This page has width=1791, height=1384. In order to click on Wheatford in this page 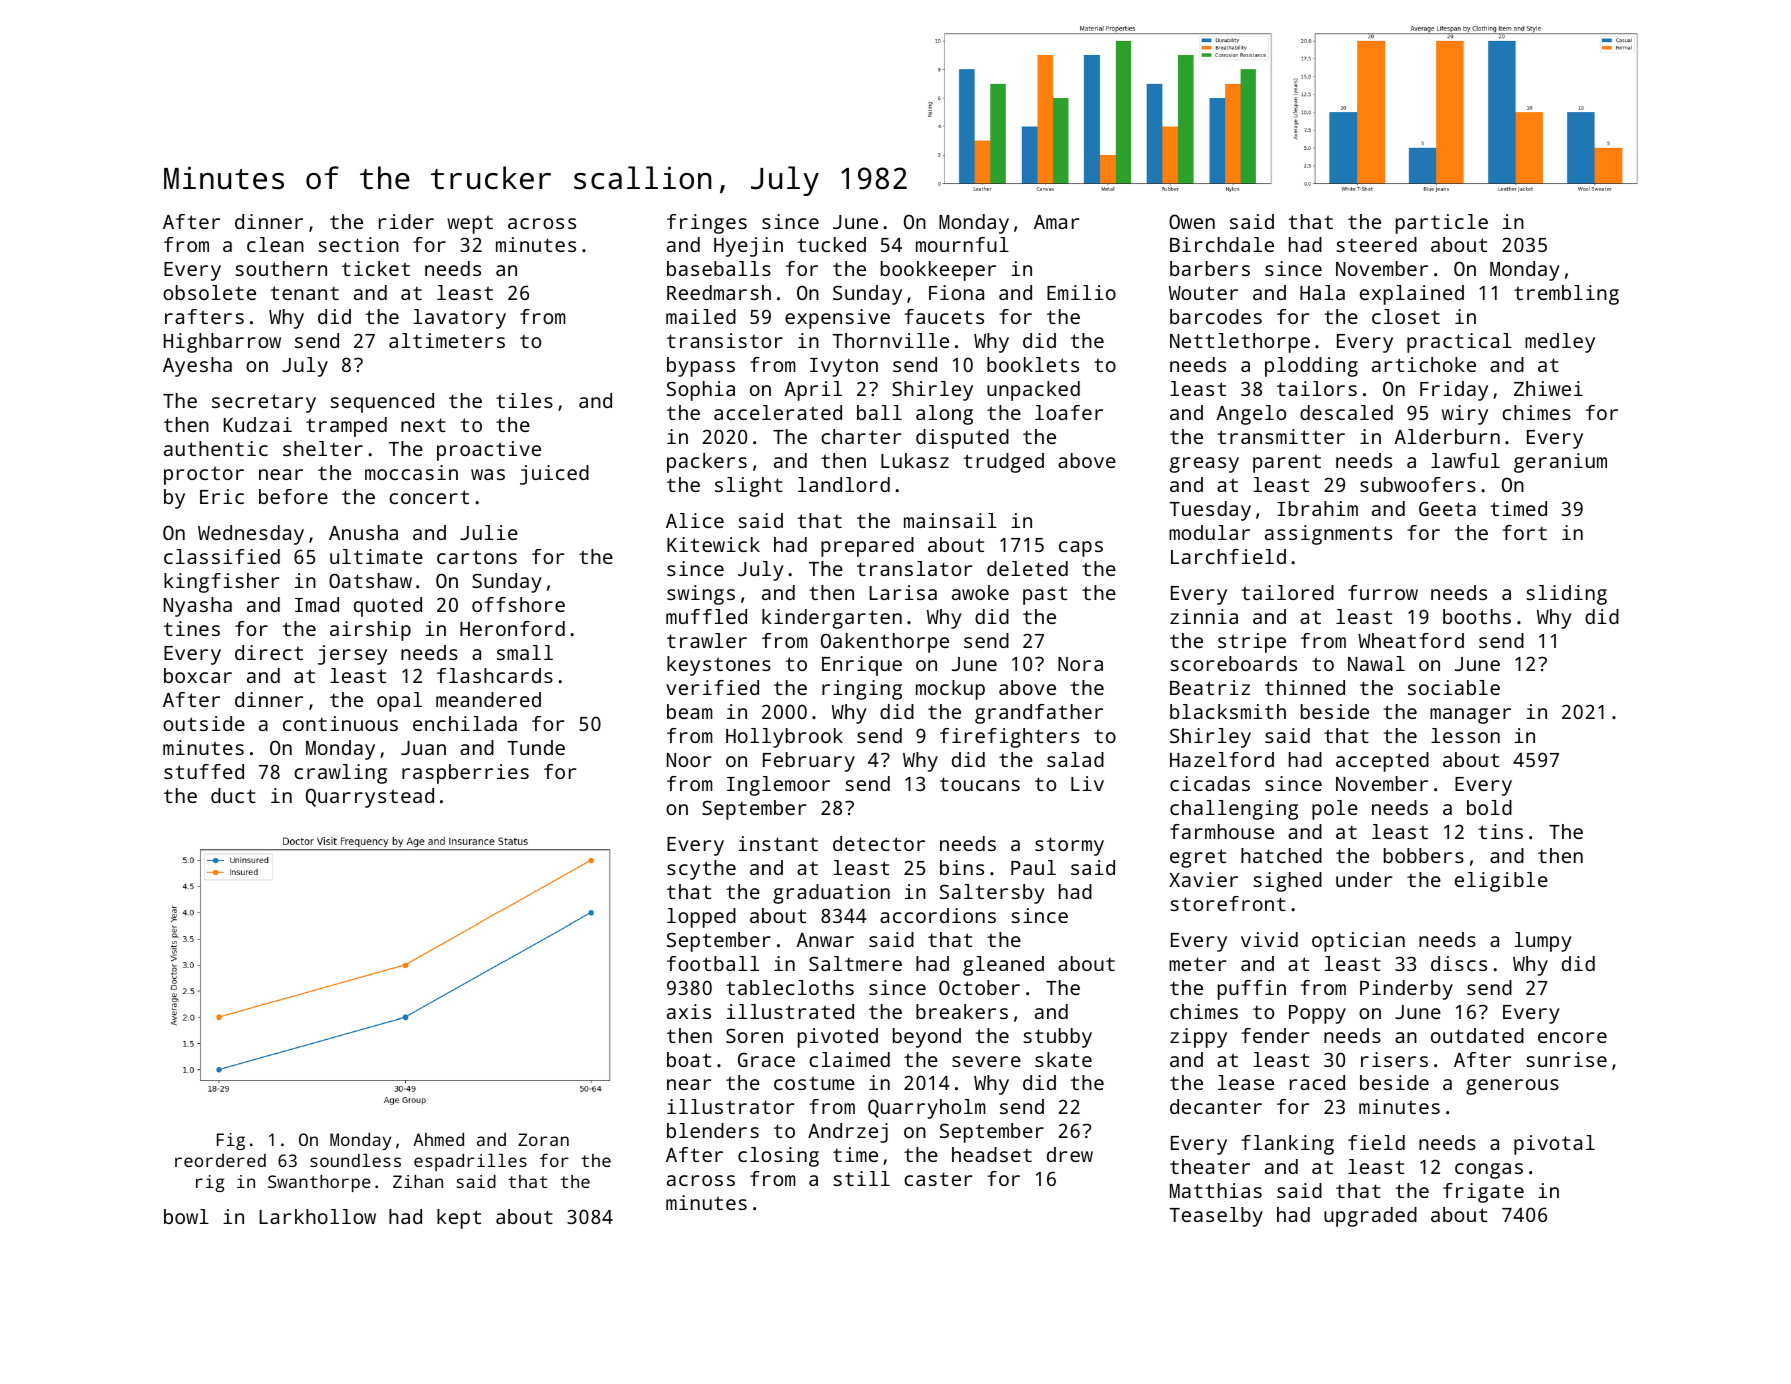, I will do `click(1411, 640)`.
